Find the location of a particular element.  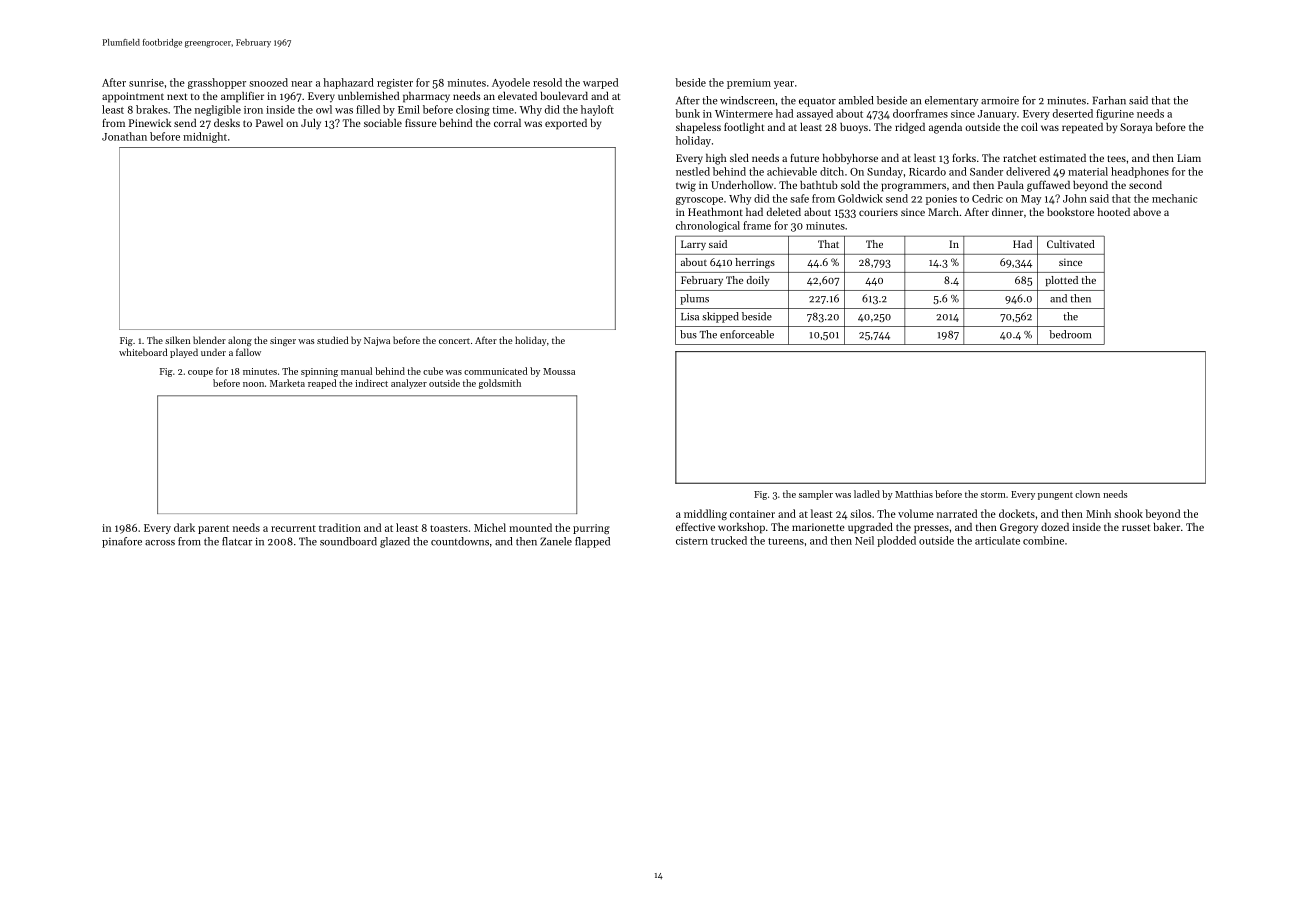

Moussa is located at coordinates (559, 371).
